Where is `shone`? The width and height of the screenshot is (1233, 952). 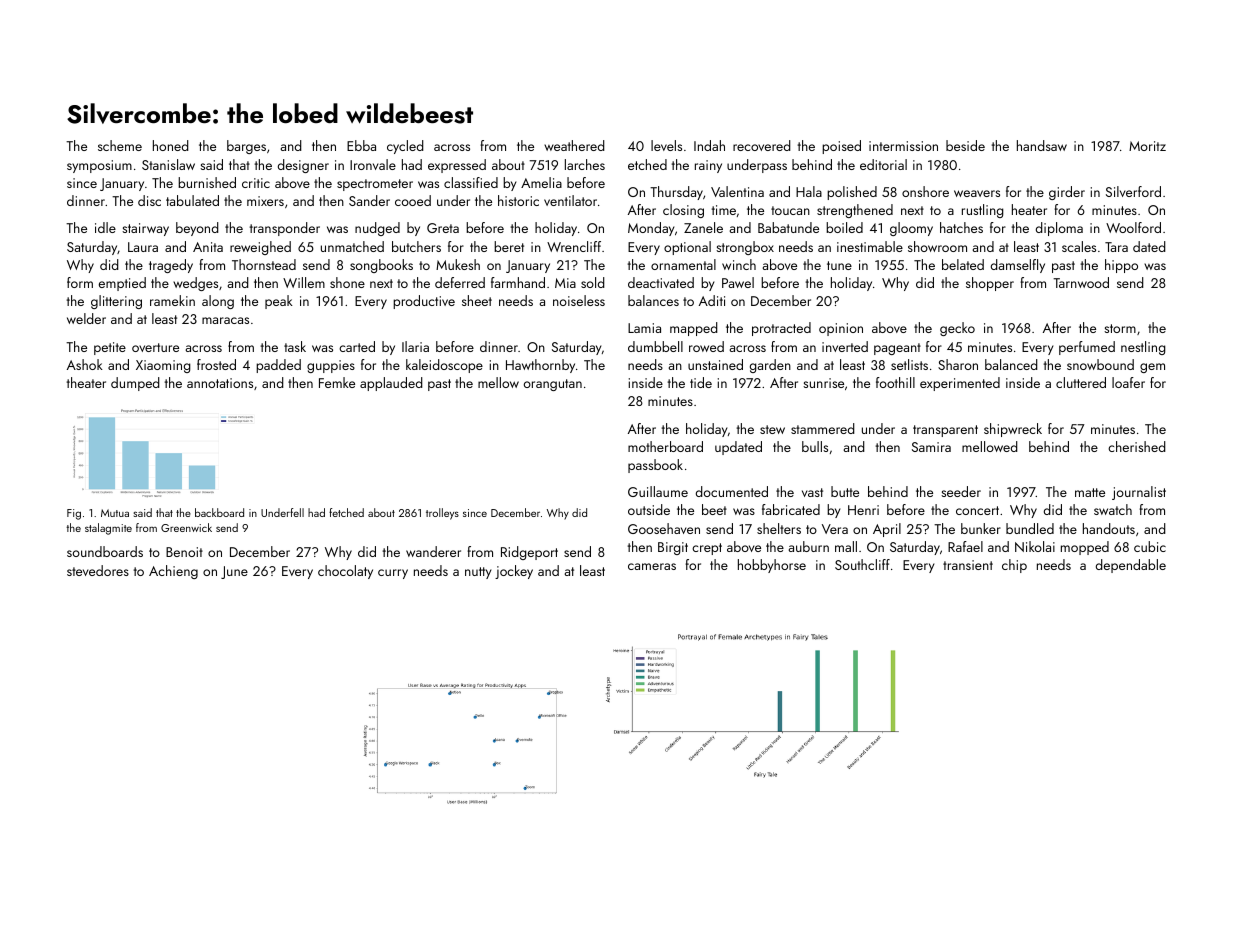
shone is located at coordinates (347, 282).
